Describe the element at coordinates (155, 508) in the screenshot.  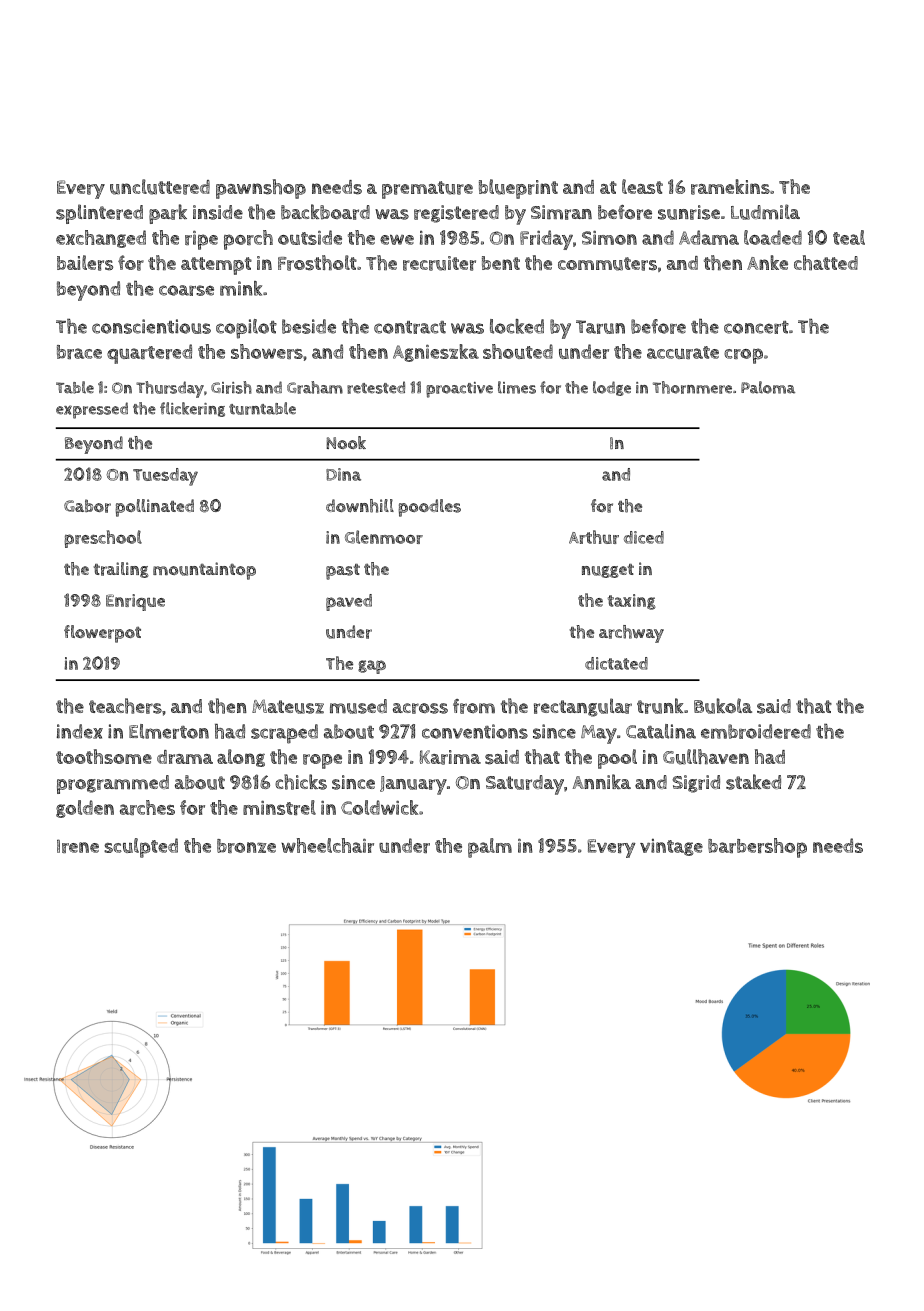
I see `pollinated` at that location.
